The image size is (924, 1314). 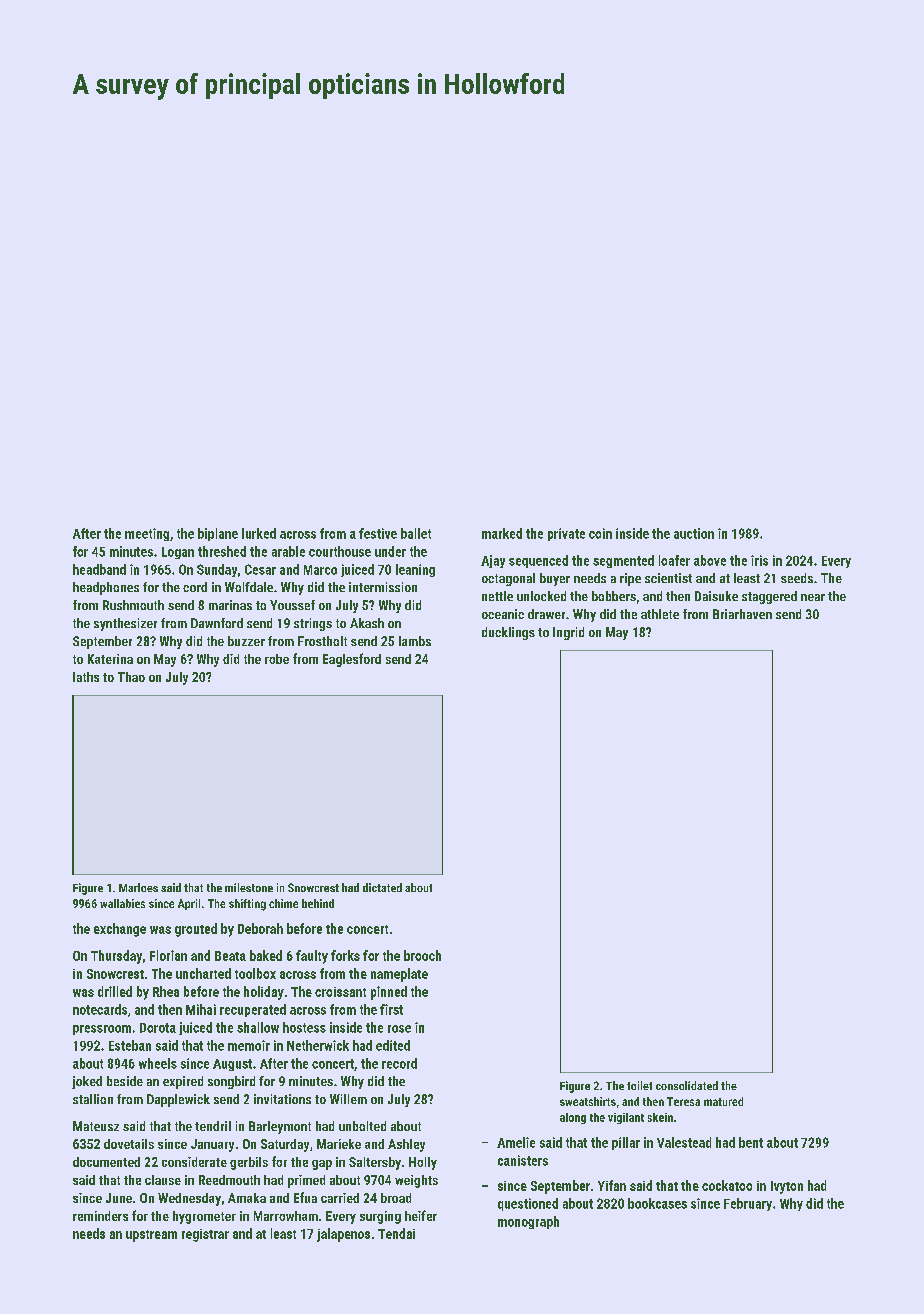 I want to click on under, so click(x=390, y=551).
